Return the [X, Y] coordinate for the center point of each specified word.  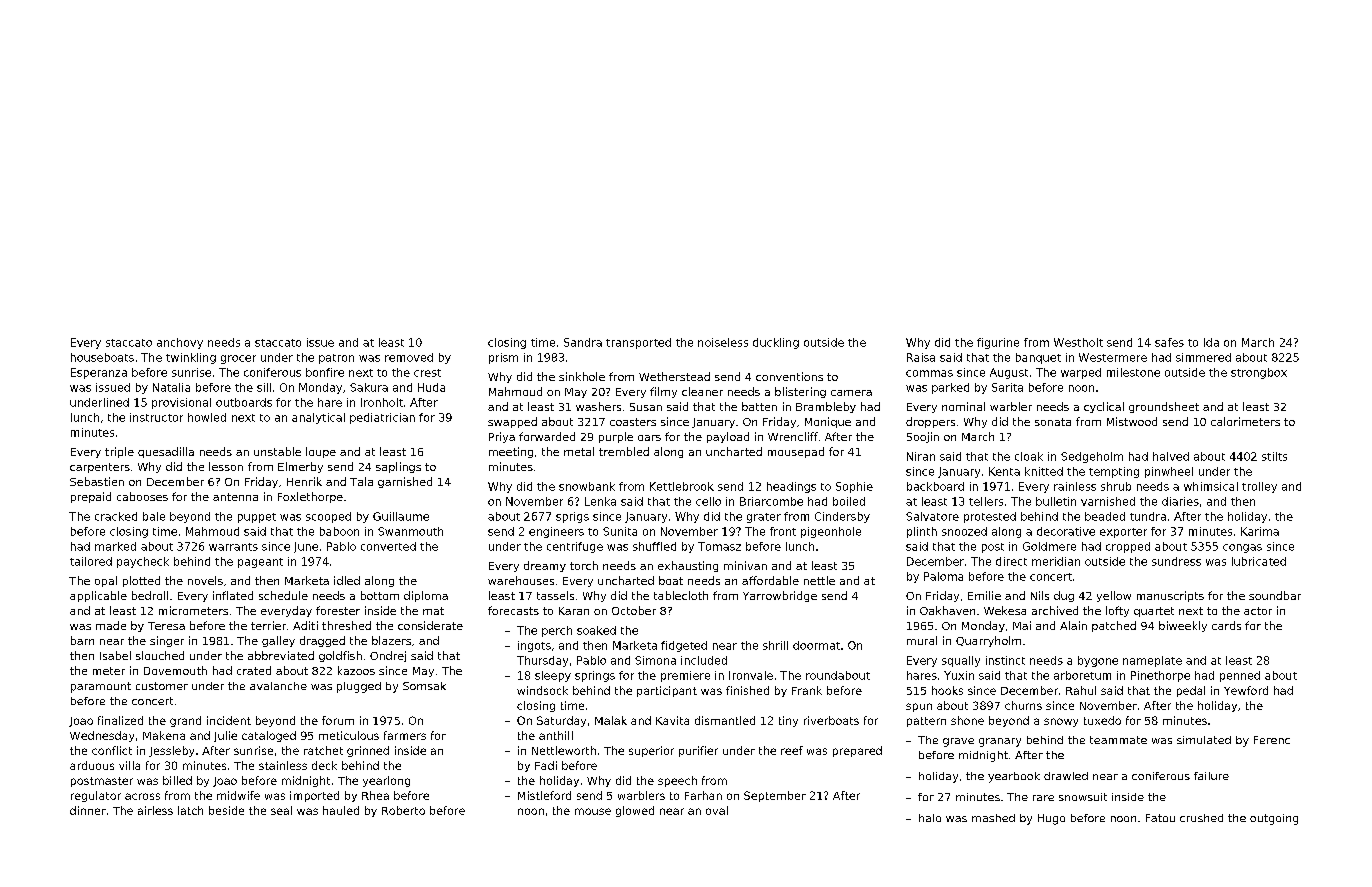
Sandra [583, 342]
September [775, 796]
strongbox [1259, 373]
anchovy [180, 343]
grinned [368, 751]
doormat [816, 645]
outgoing [1274, 819]
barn [82, 640]
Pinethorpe [1160, 676]
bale [154, 516]
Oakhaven [947, 610]
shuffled [654, 546]
